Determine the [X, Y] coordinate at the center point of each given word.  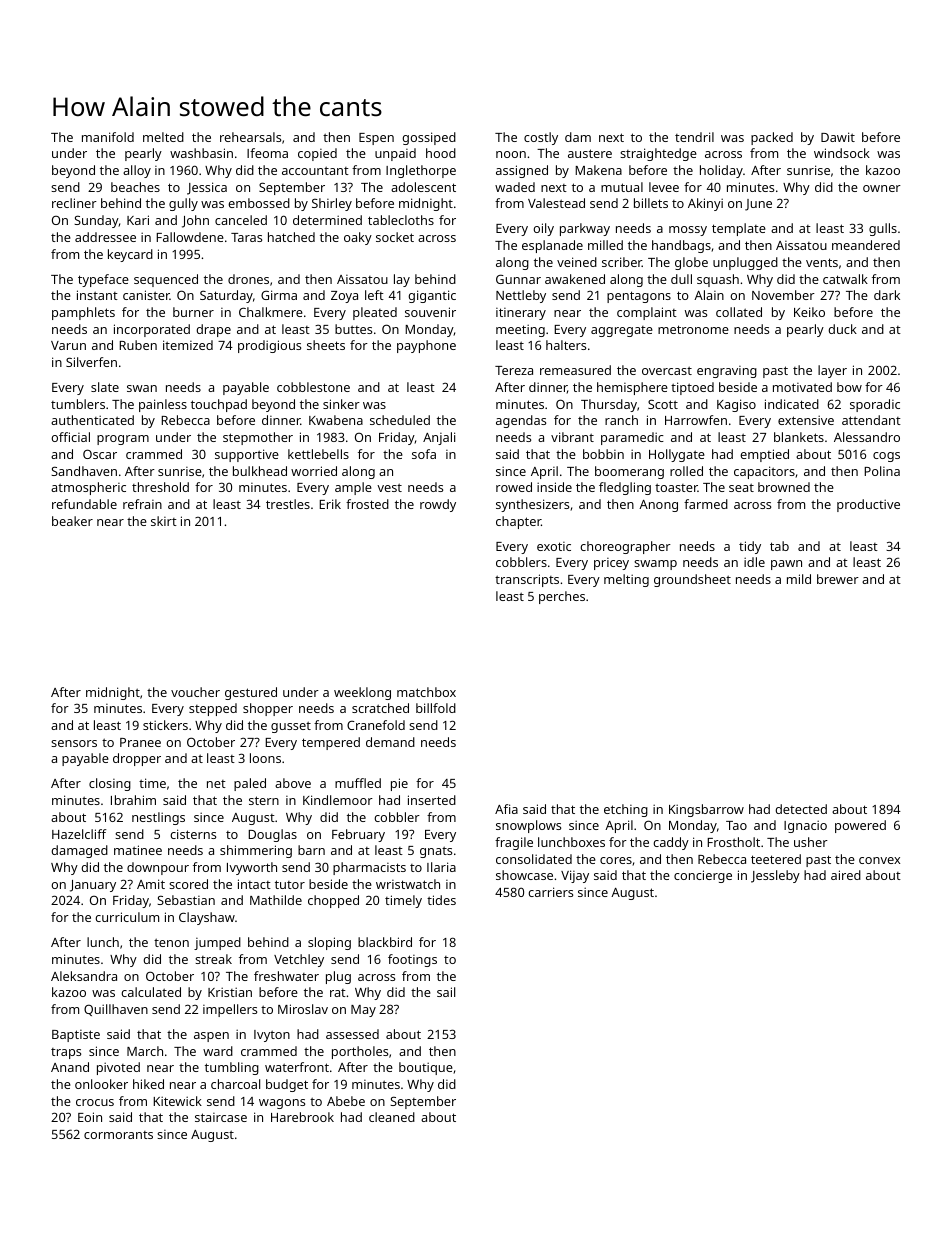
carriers [550, 892]
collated [739, 312]
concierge [703, 876]
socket [395, 237]
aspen [211, 1037]
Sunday [96, 221]
